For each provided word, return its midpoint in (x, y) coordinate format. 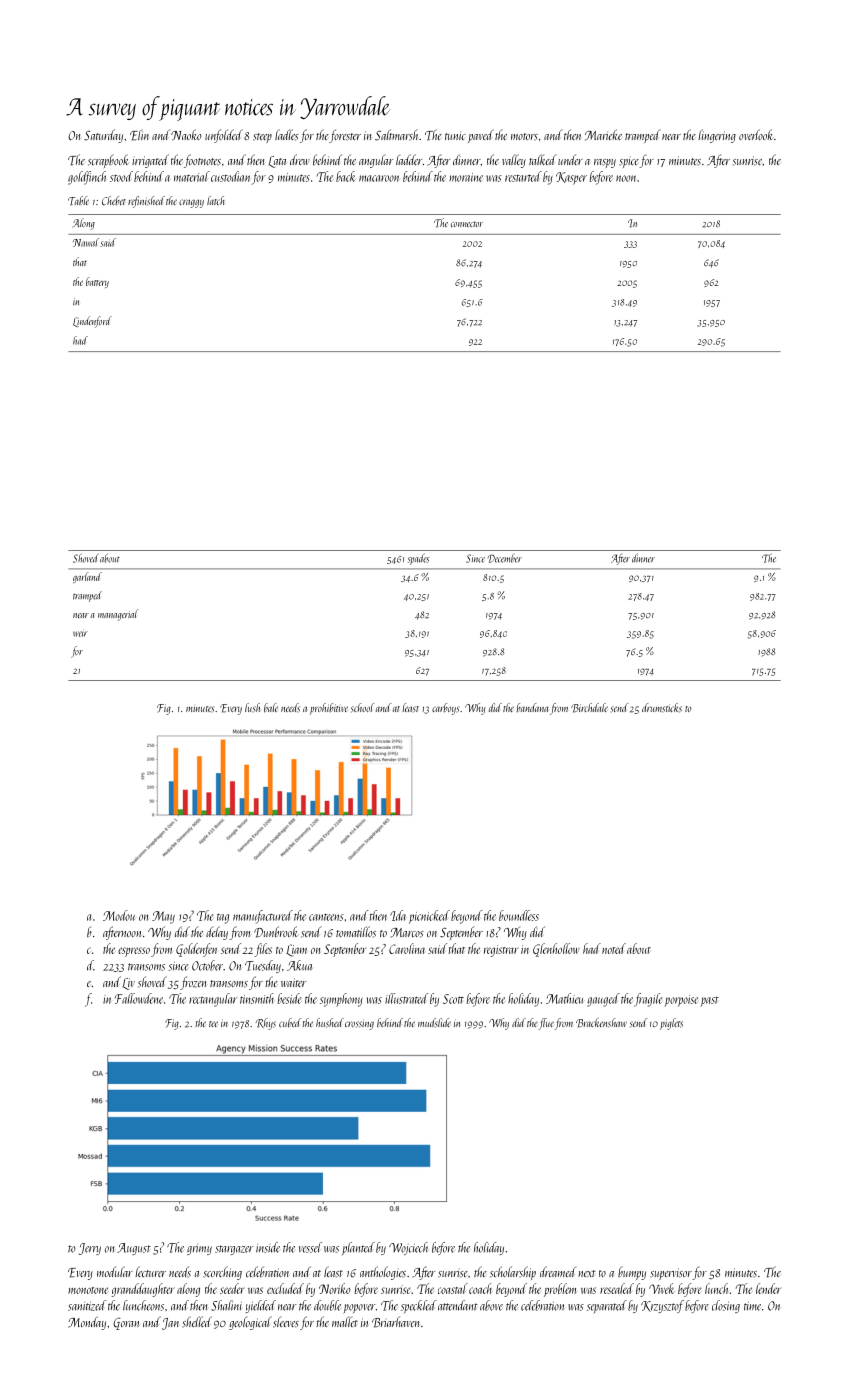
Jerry (90, 1249)
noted (614, 948)
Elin (139, 135)
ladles (287, 135)
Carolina (407, 948)
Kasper (571, 178)
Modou (119, 915)
